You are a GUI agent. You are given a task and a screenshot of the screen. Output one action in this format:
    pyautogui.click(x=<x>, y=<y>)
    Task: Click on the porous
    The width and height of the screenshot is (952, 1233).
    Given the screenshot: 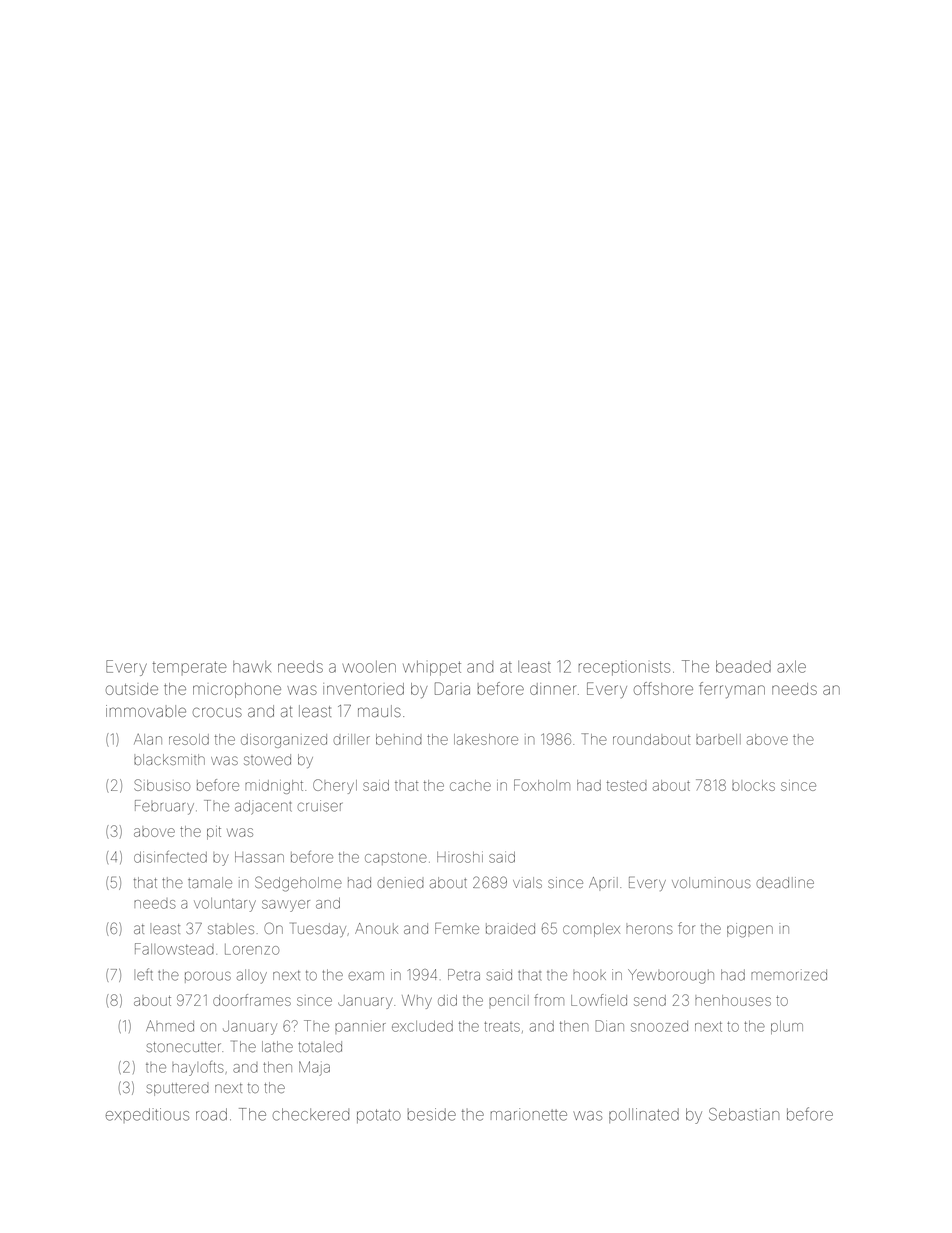 What is the action you would take?
    pyautogui.click(x=208, y=977)
